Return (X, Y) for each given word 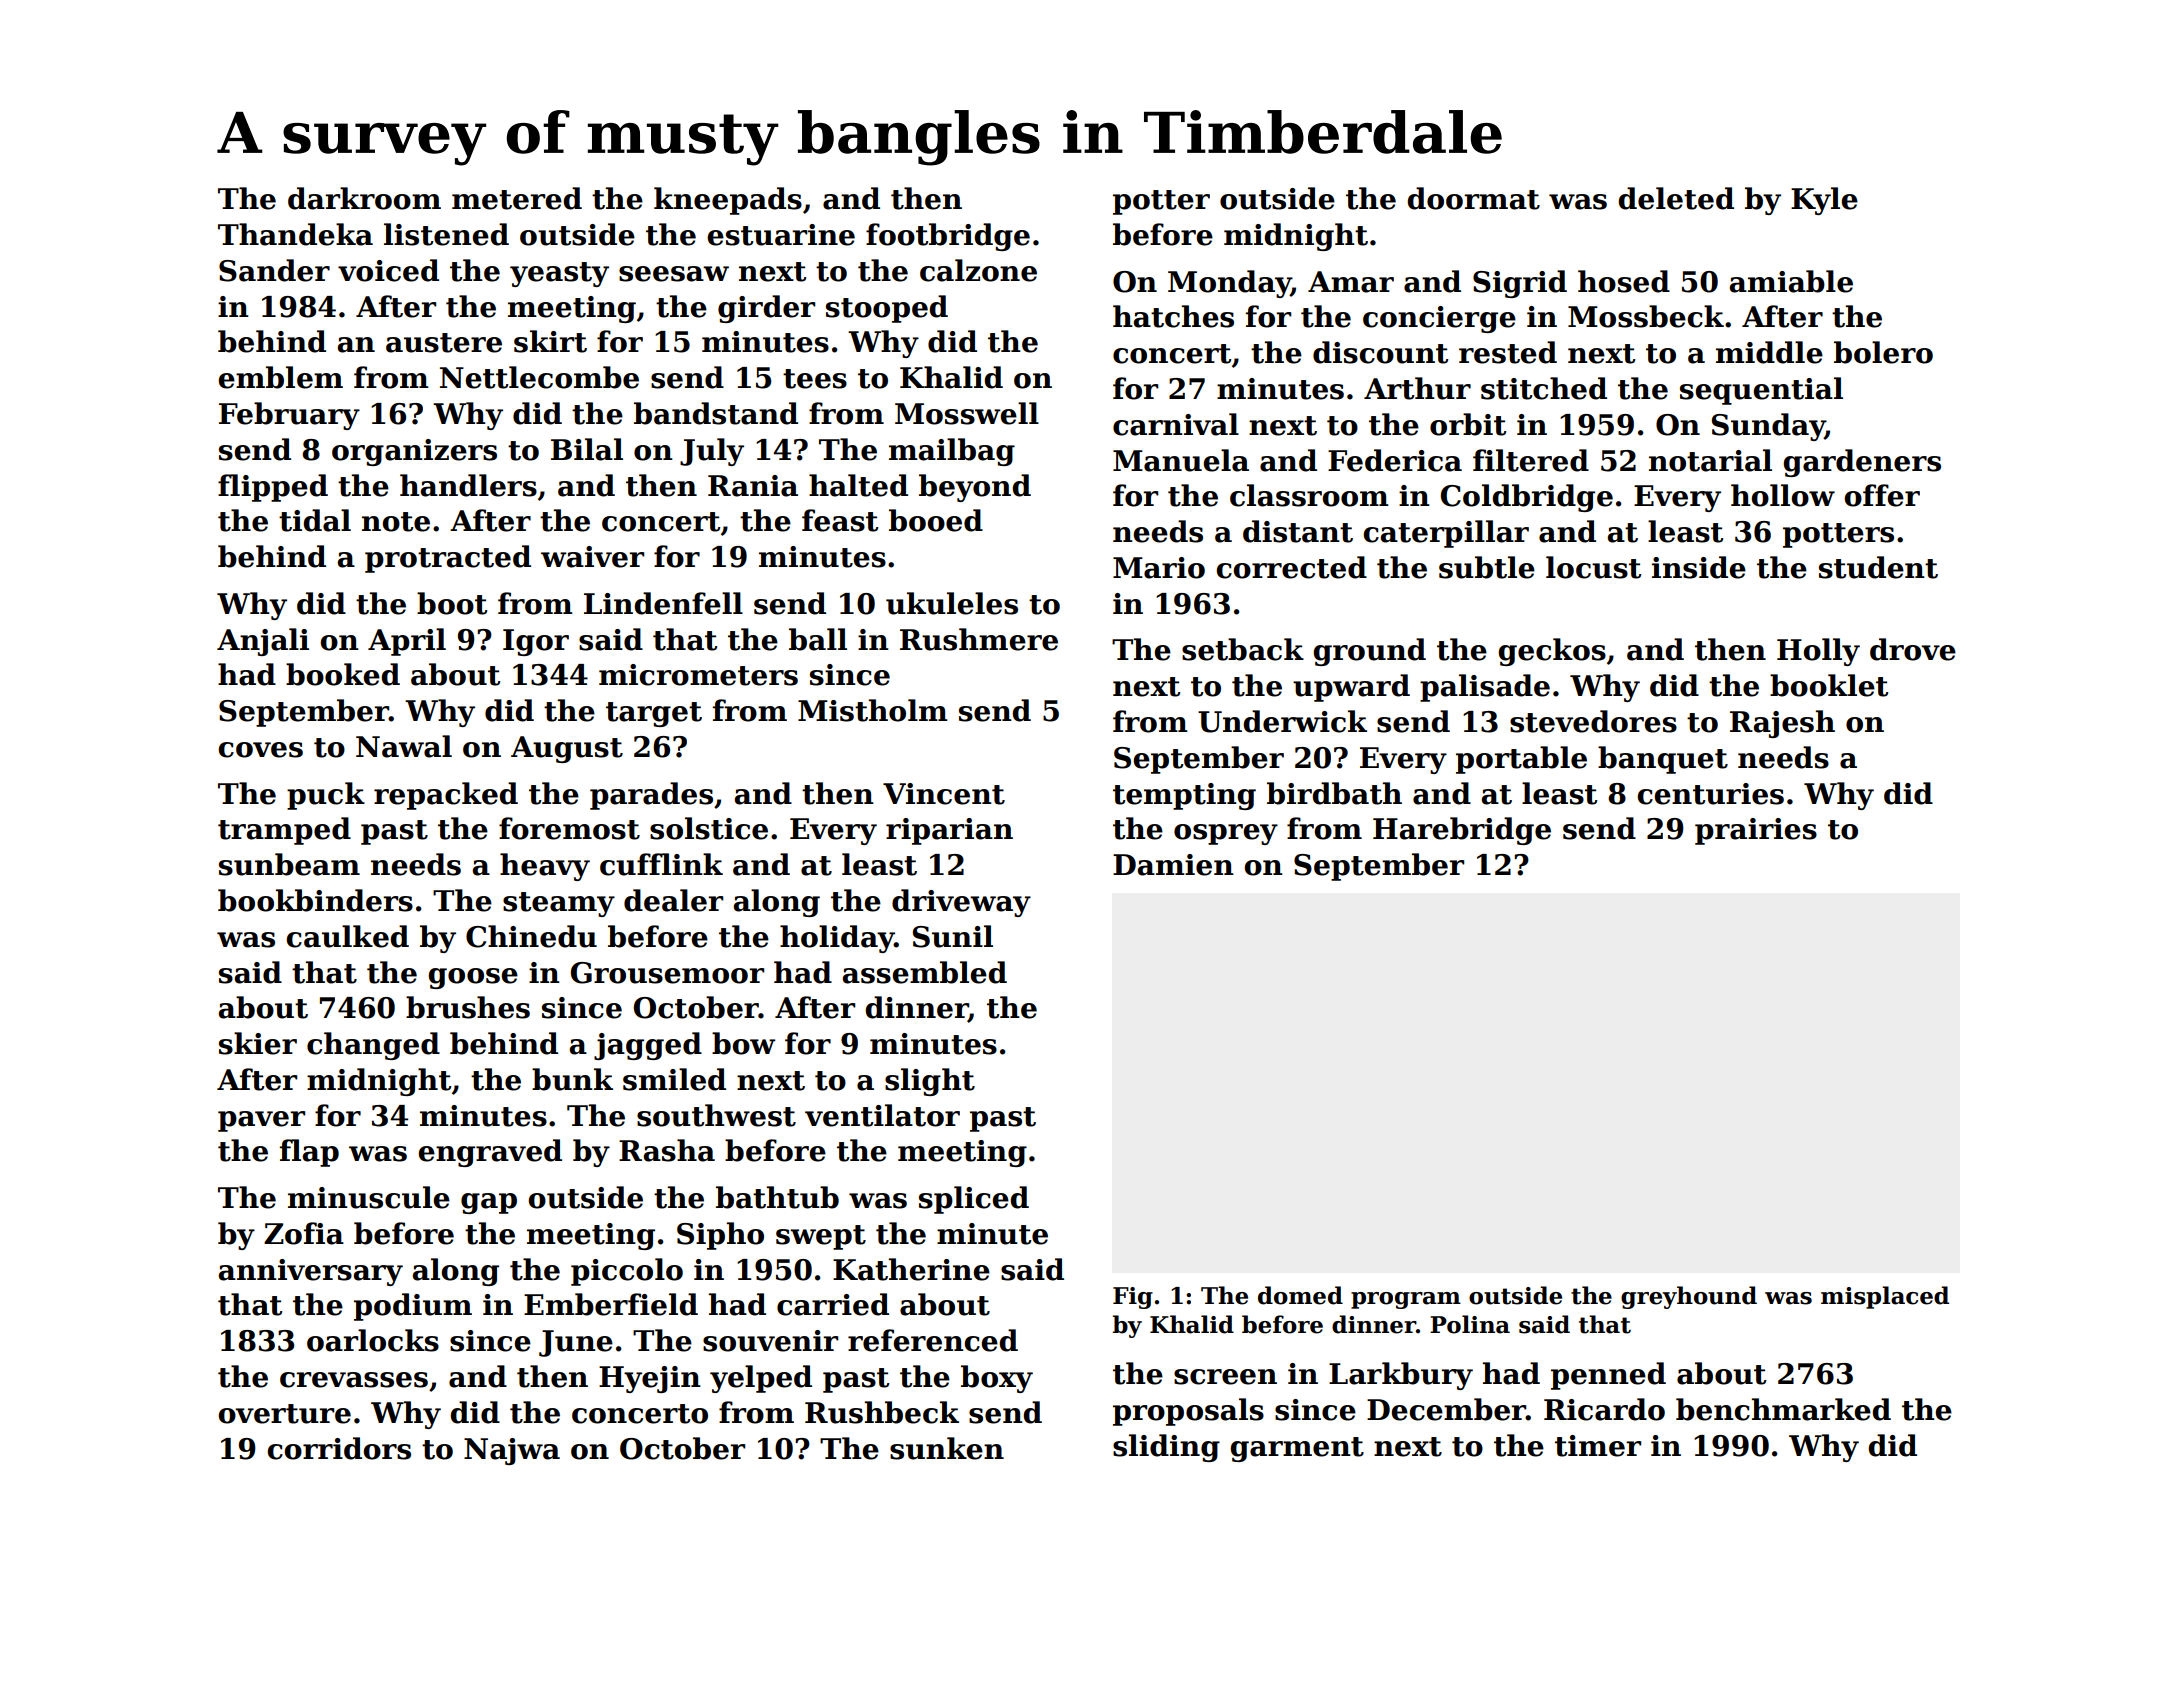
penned (1608, 1376)
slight (930, 1082)
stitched (1544, 388)
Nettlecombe (539, 377)
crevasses (354, 1380)
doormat (1473, 198)
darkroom (364, 198)
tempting (1184, 796)
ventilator (882, 1115)
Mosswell (967, 413)
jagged (648, 1046)
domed (1300, 1295)
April (407, 642)
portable (1521, 760)
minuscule (369, 1197)
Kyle (1824, 201)
